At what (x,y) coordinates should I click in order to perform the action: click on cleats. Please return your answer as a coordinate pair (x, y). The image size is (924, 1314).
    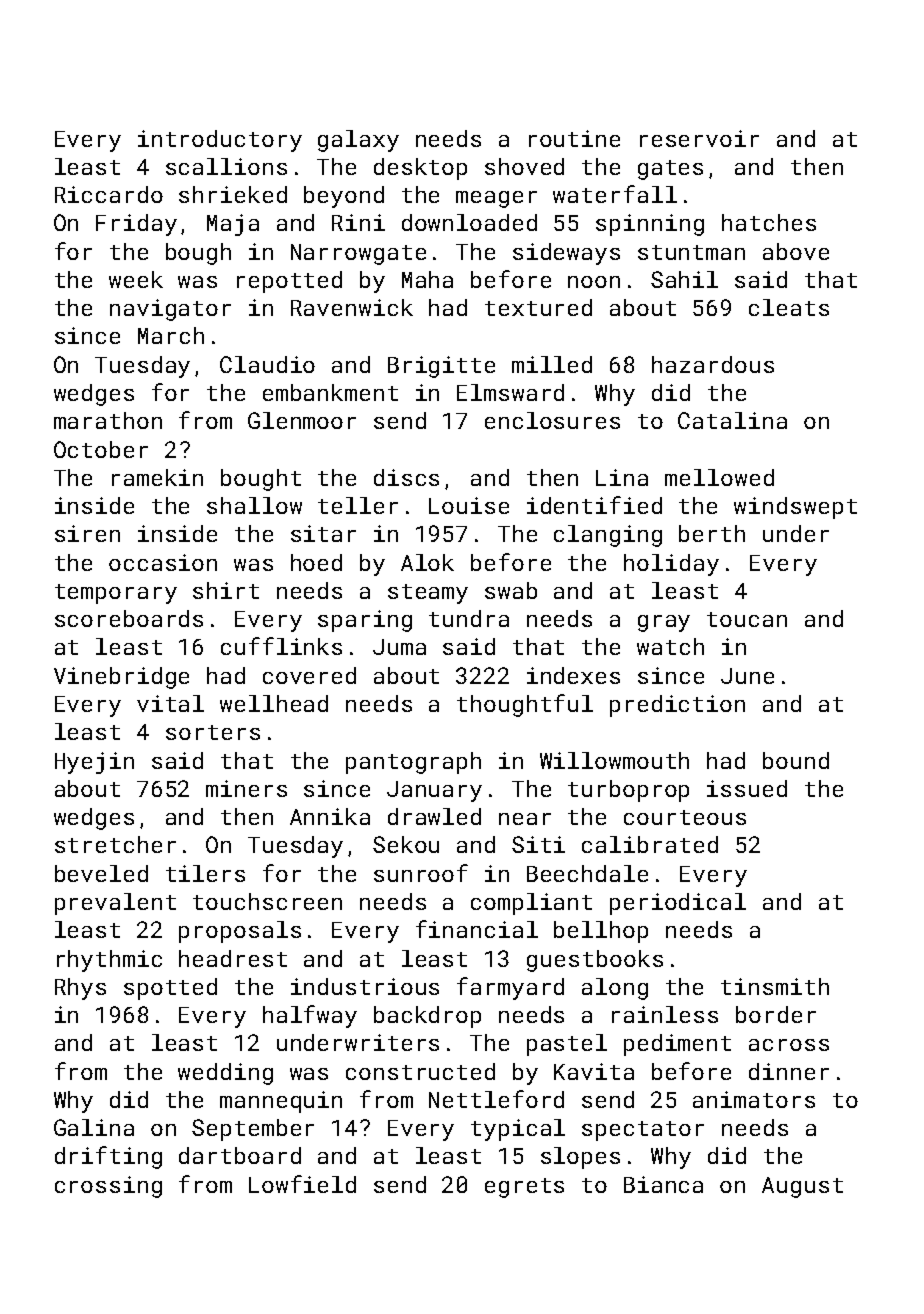
    Looking at the image, I should click on (789, 307).
